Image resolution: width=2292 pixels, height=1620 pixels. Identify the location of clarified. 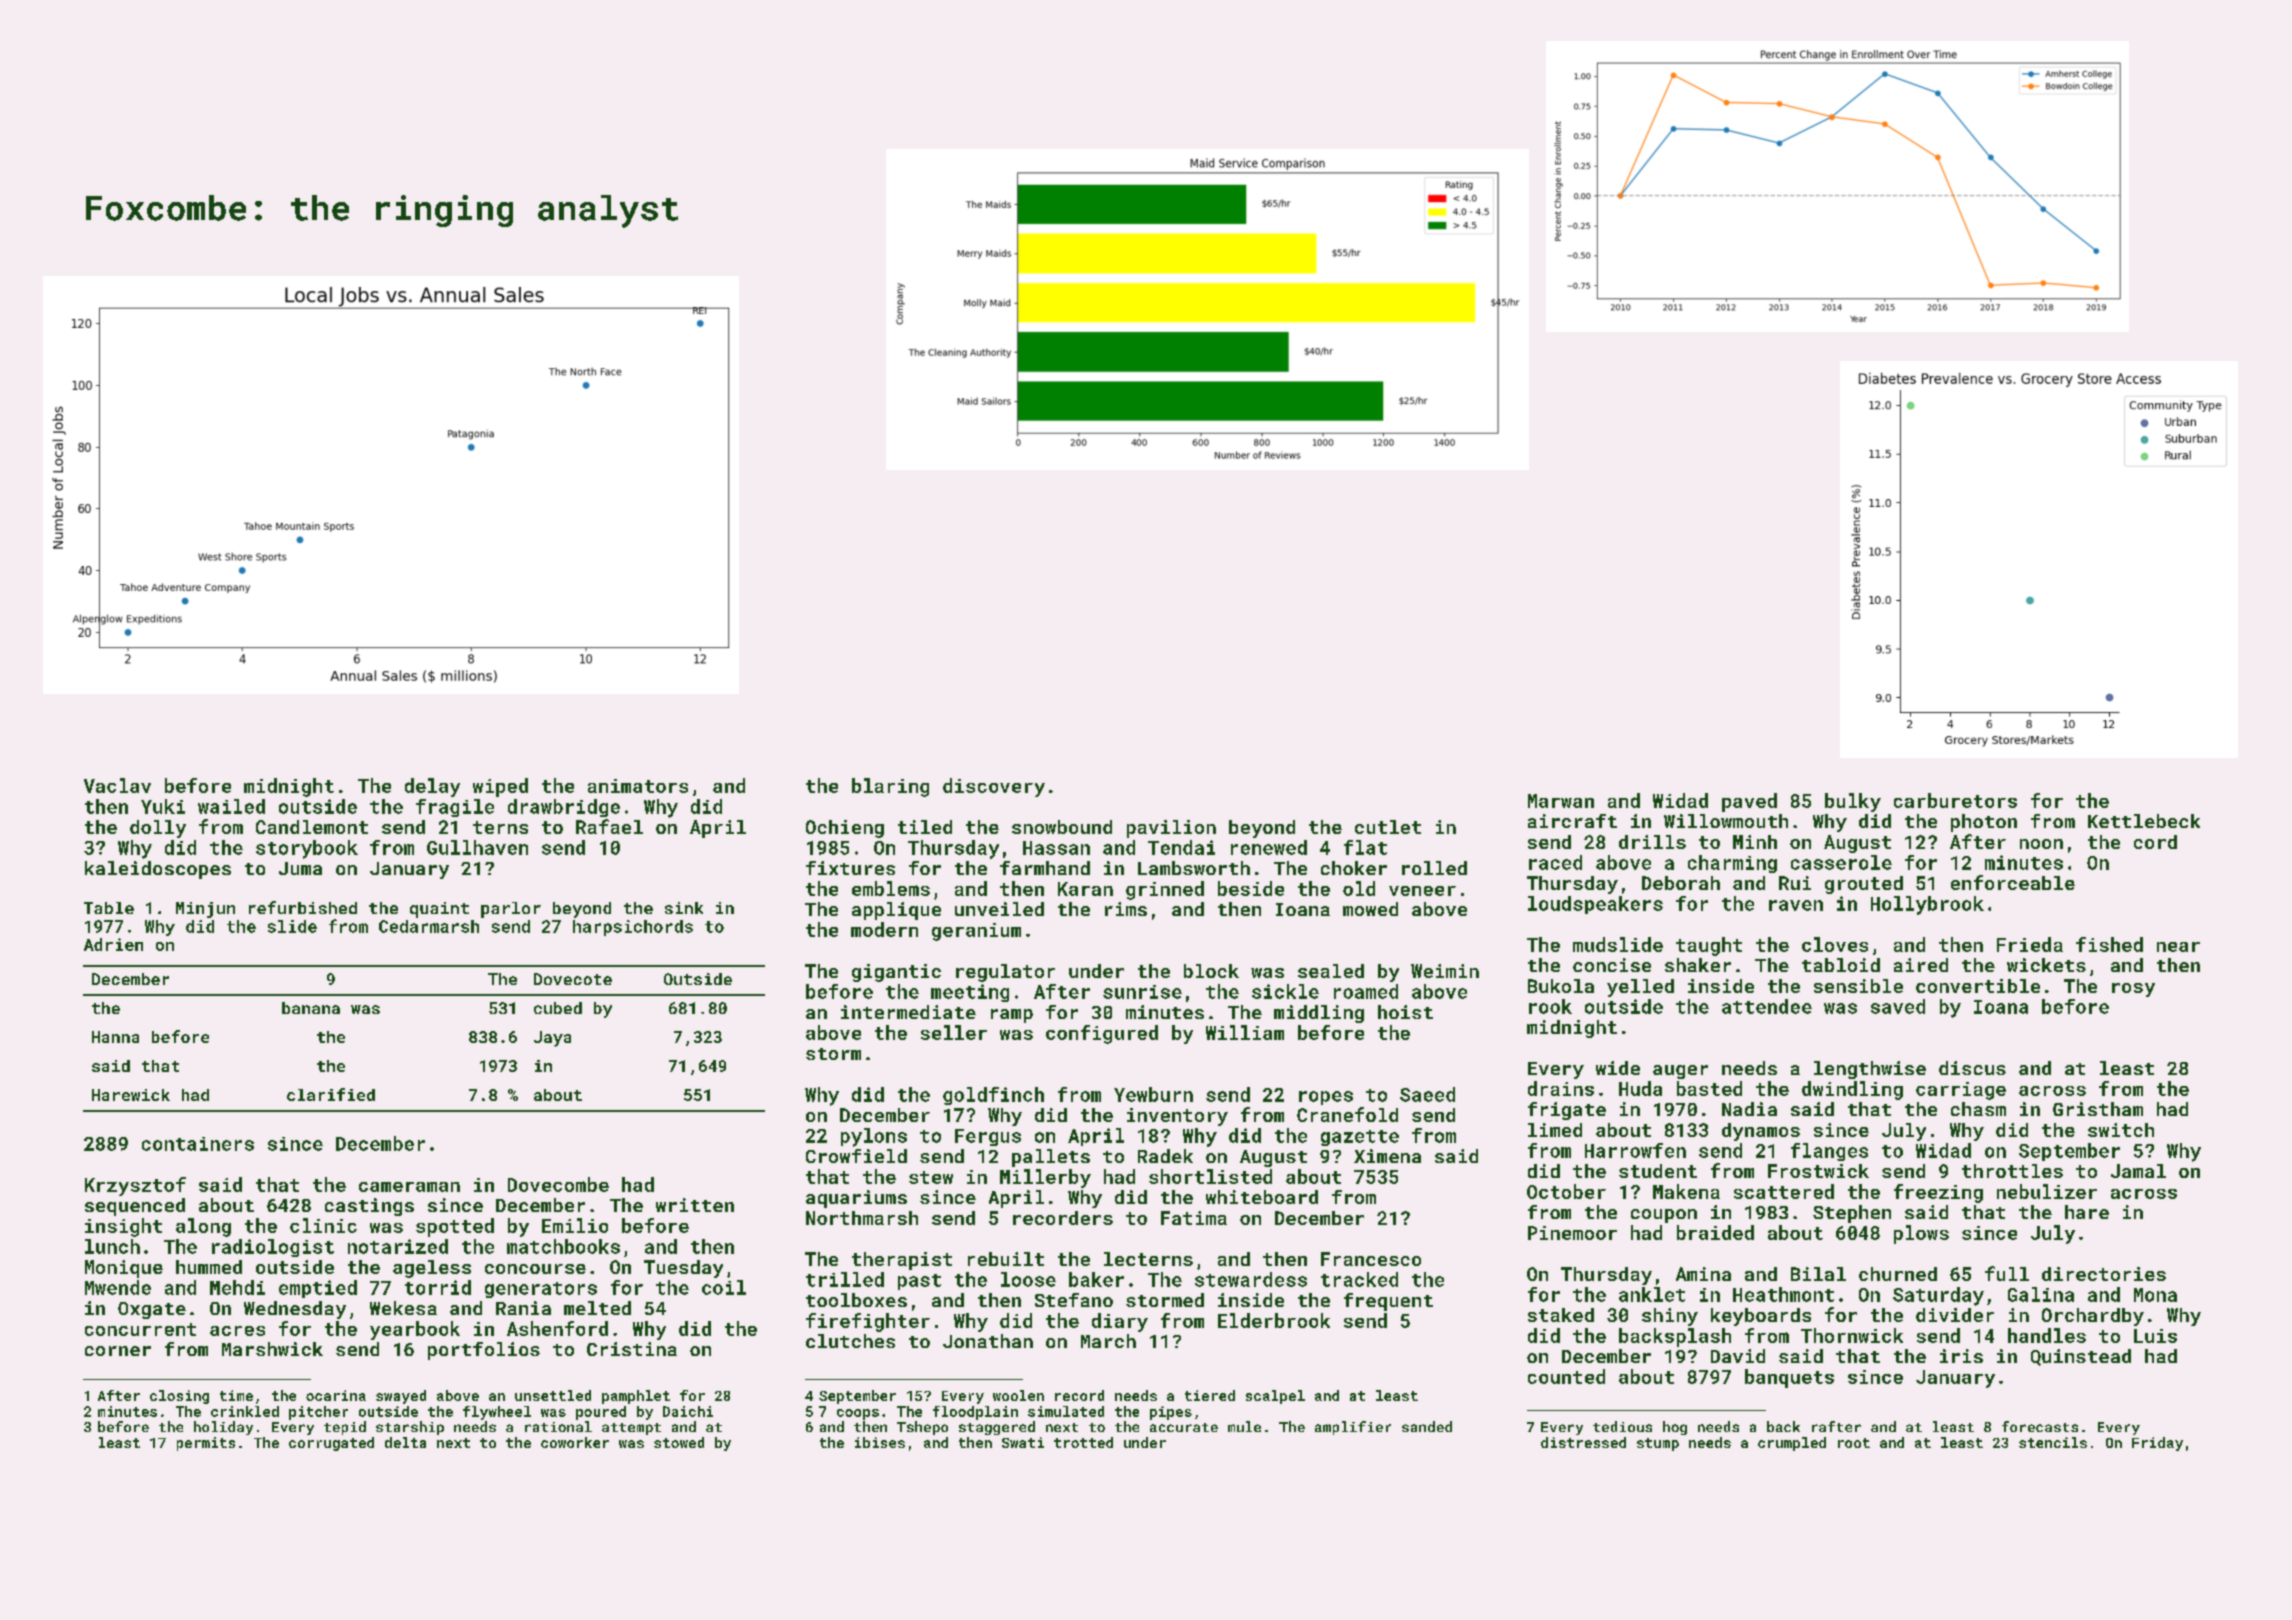
(331, 1094).
